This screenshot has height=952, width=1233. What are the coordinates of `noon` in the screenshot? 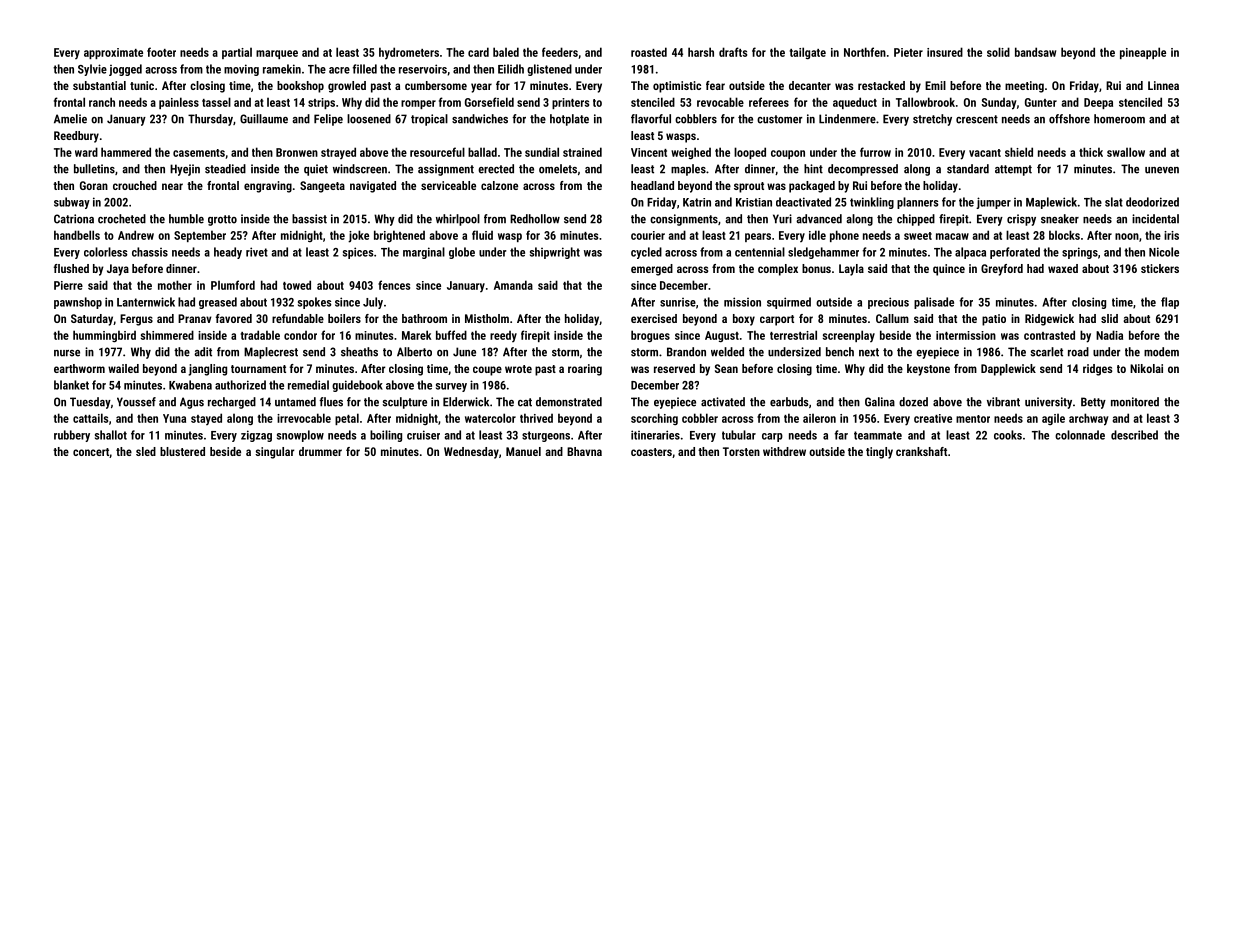 It's located at (1127, 236).
